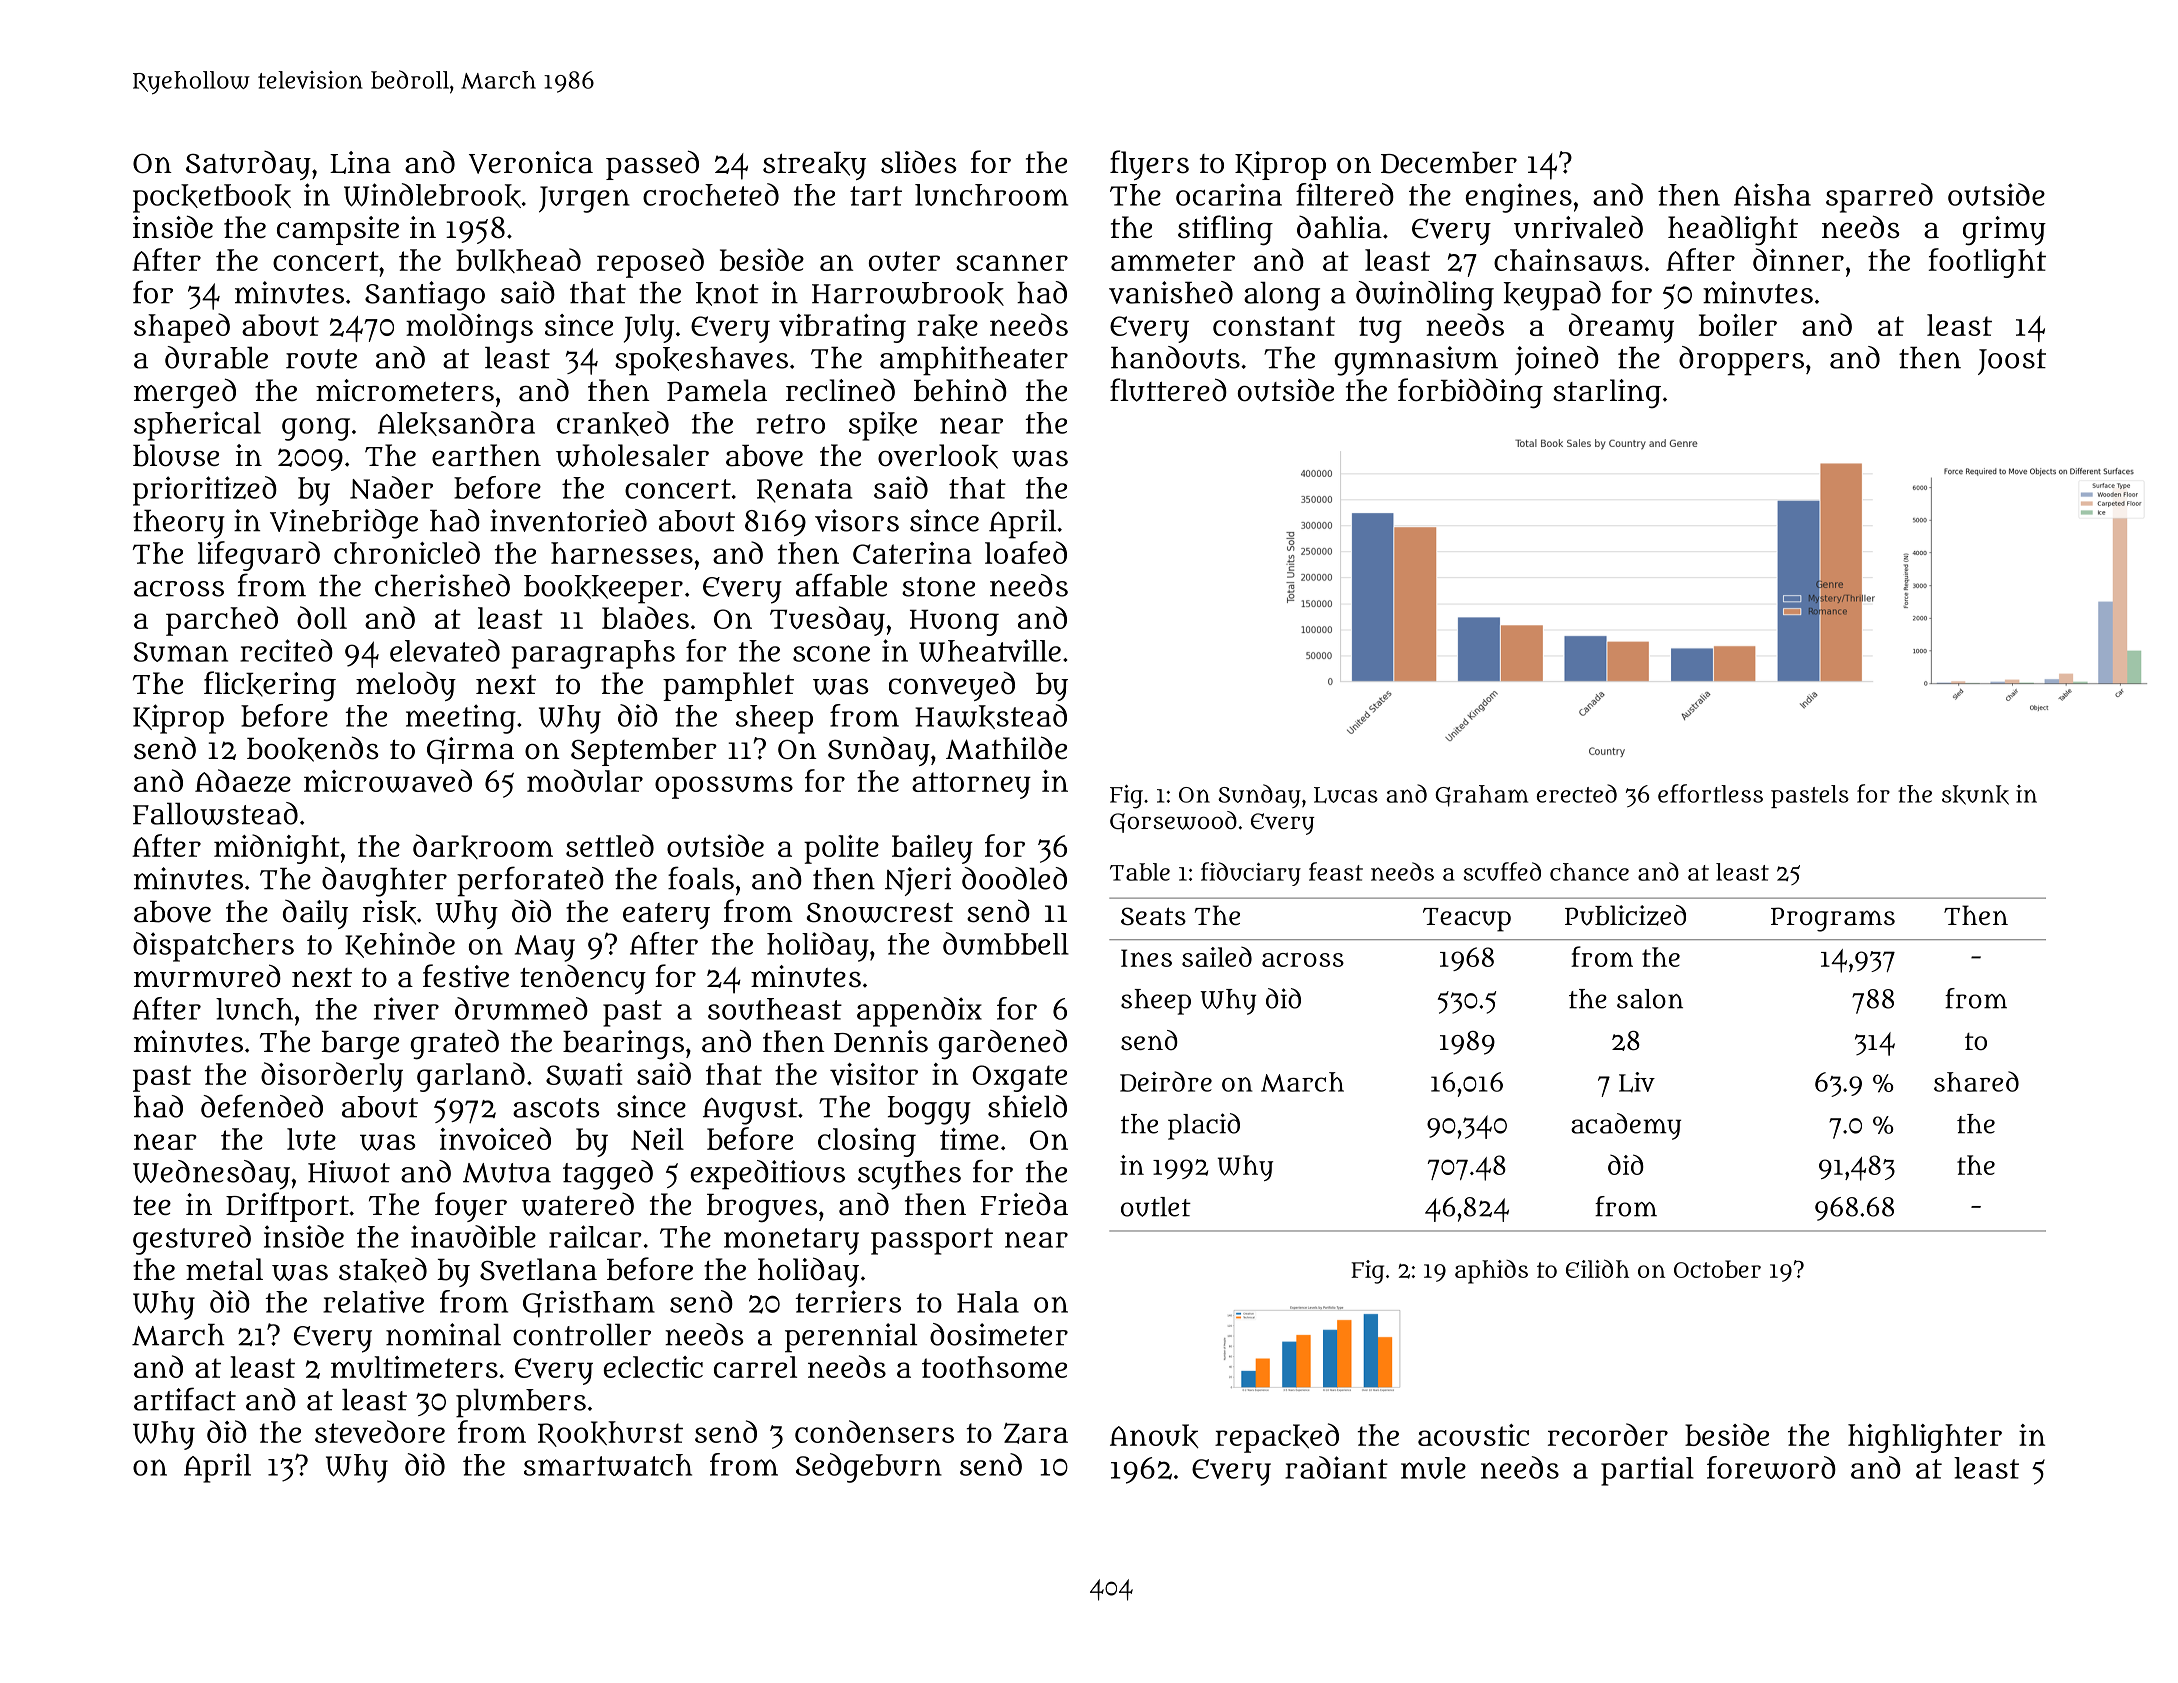 This screenshot has height=1683, width=2178. I want to click on repacked, so click(1277, 1438).
